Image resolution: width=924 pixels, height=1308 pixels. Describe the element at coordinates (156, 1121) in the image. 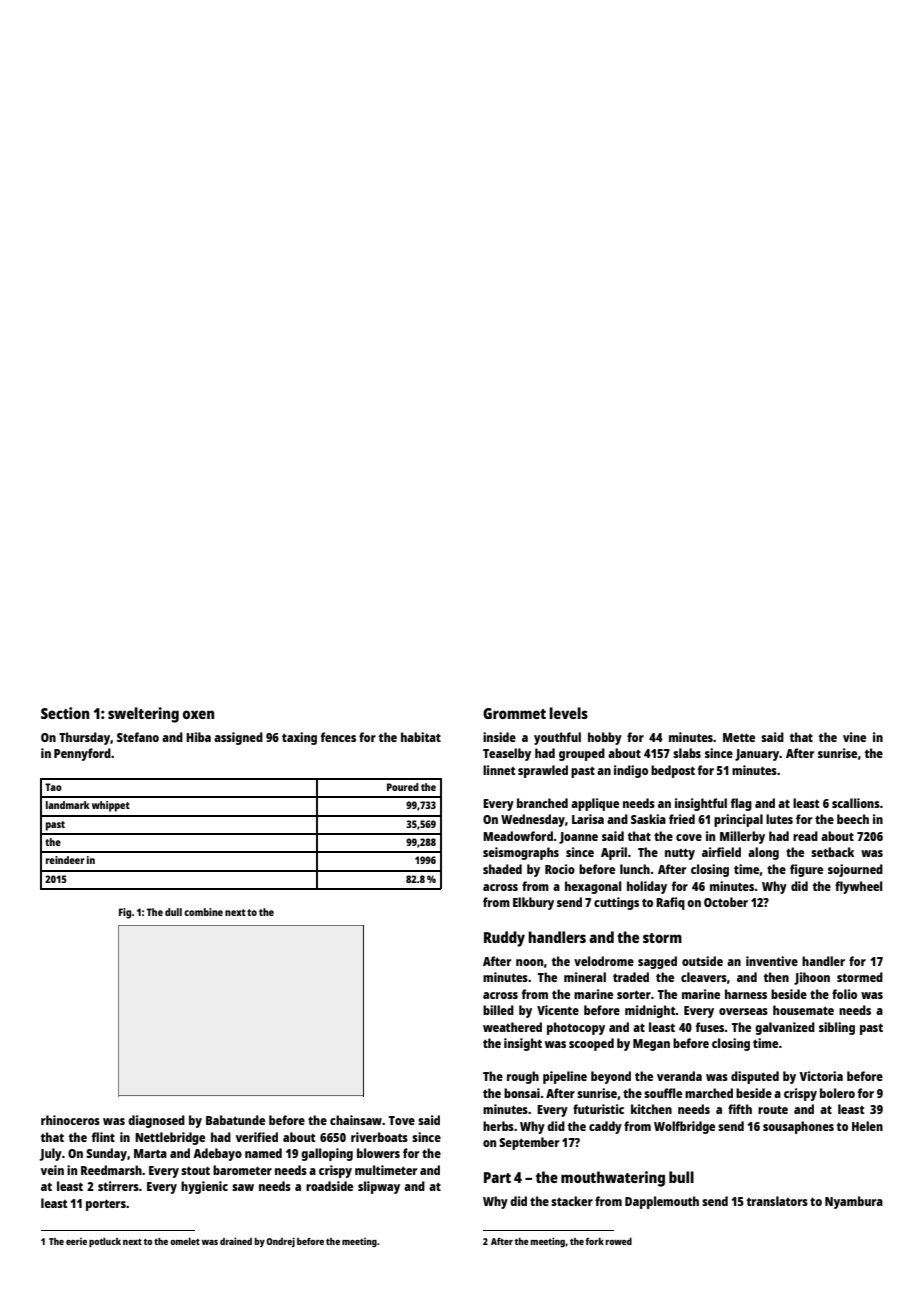

I see `diagnosed` at that location.
